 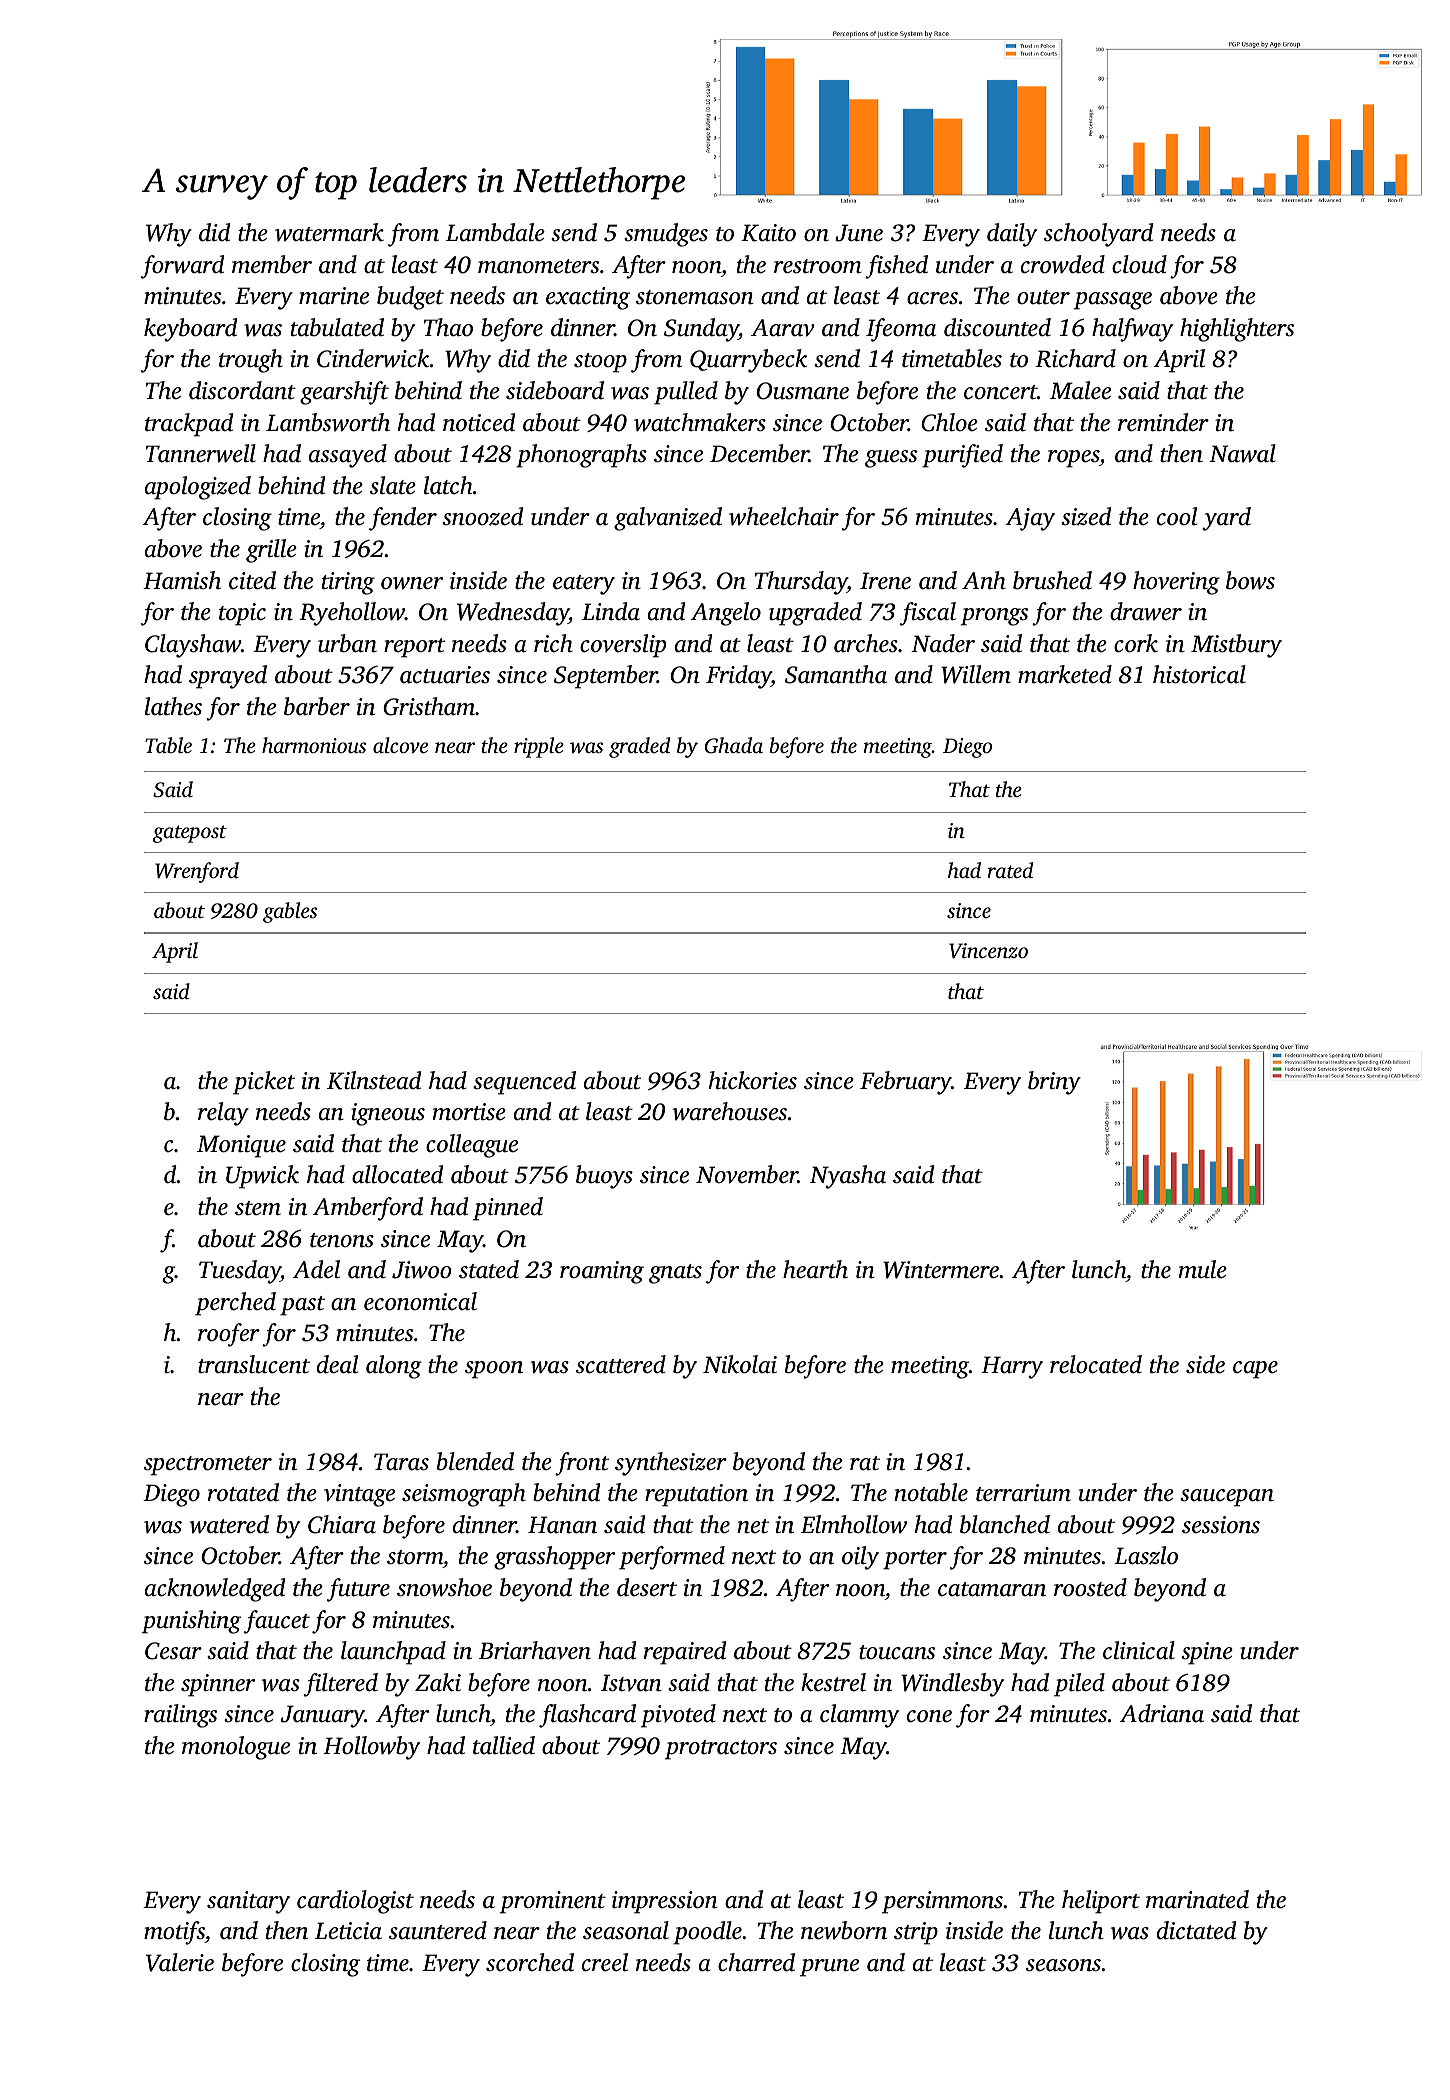 What do you see at coordinates (695, 297) in the document?
I see `stonemason` at bounding box center [695, 297].
